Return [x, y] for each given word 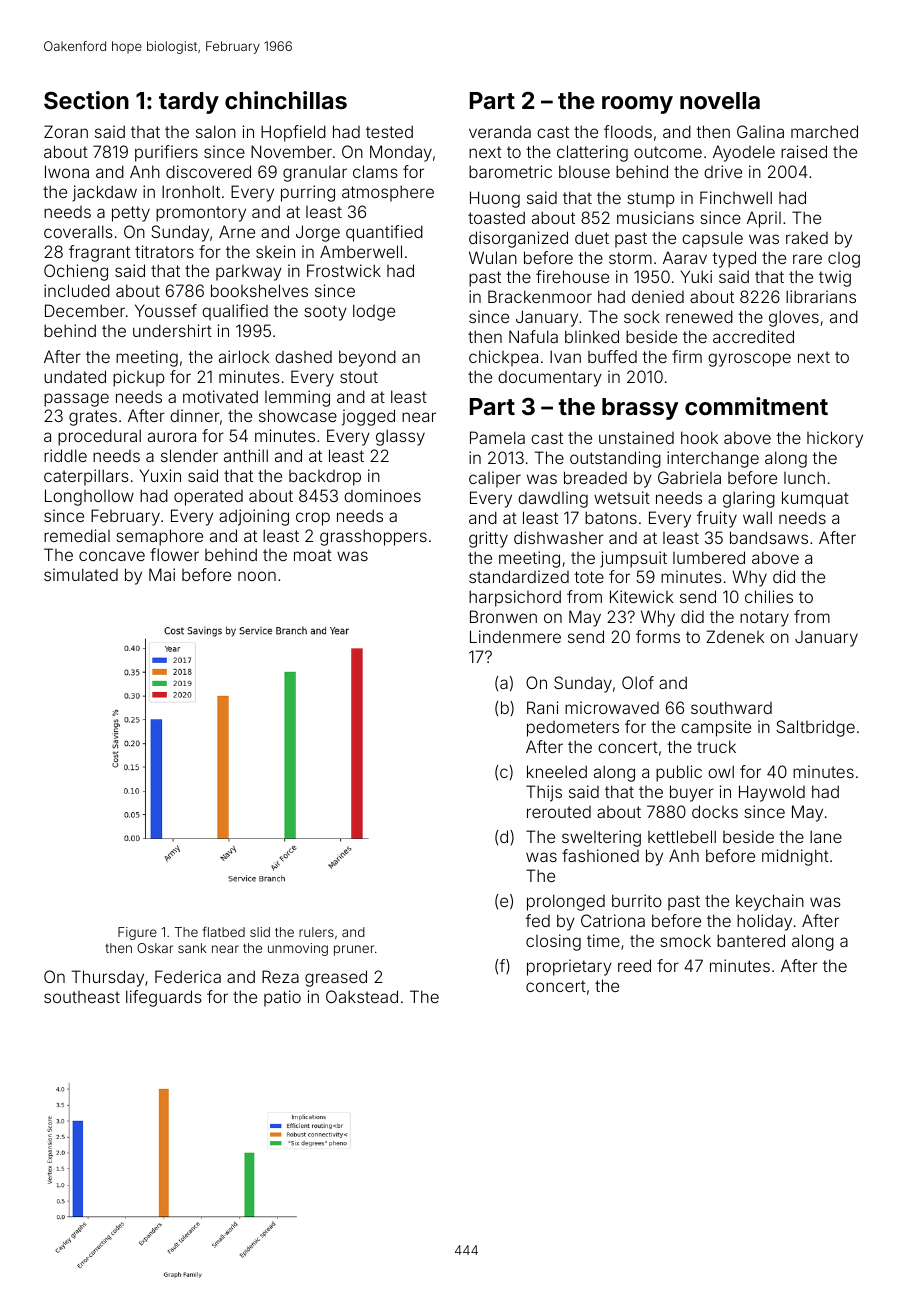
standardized [519, 576]
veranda [500, 131]
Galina [760, 131]
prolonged [566, 902]
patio [282, 998]
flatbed [223, 931]
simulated [81, 574]
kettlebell [682, 836]
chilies [769, 596]
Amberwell [361, 251]
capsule [712, 239]
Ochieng [76, 272]
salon [216, 131]
